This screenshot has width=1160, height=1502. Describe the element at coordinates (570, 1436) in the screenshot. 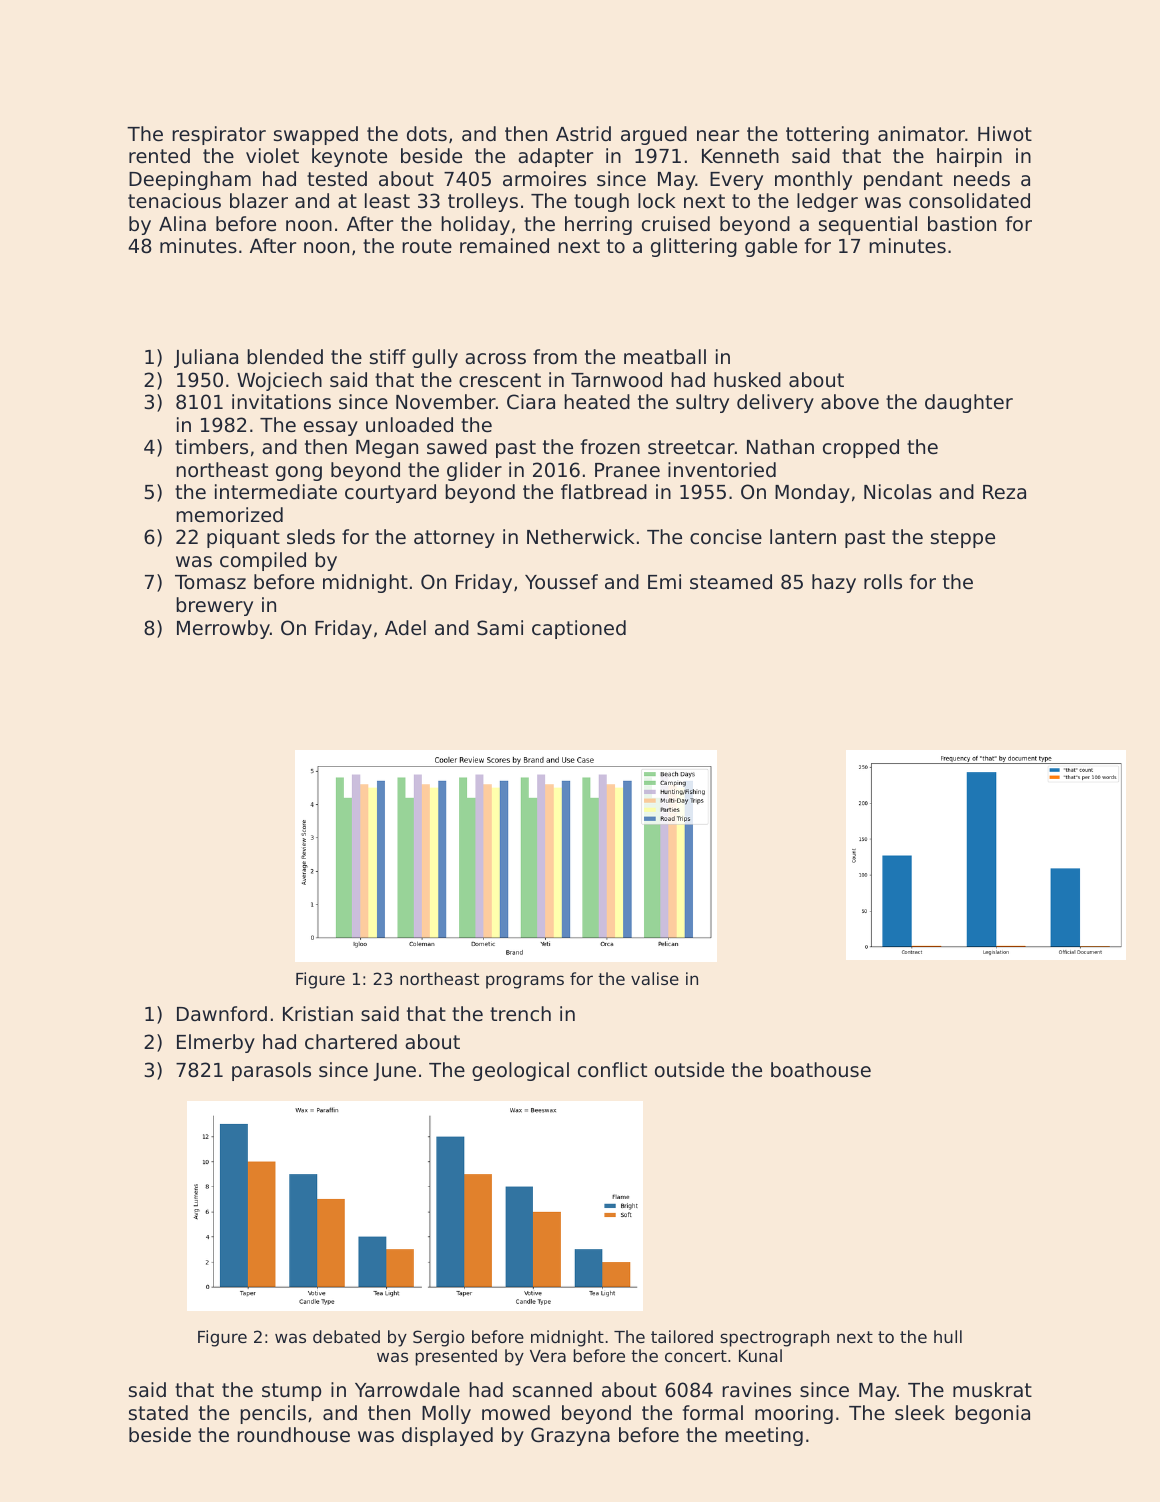

I see `Grazyna` at that location.
